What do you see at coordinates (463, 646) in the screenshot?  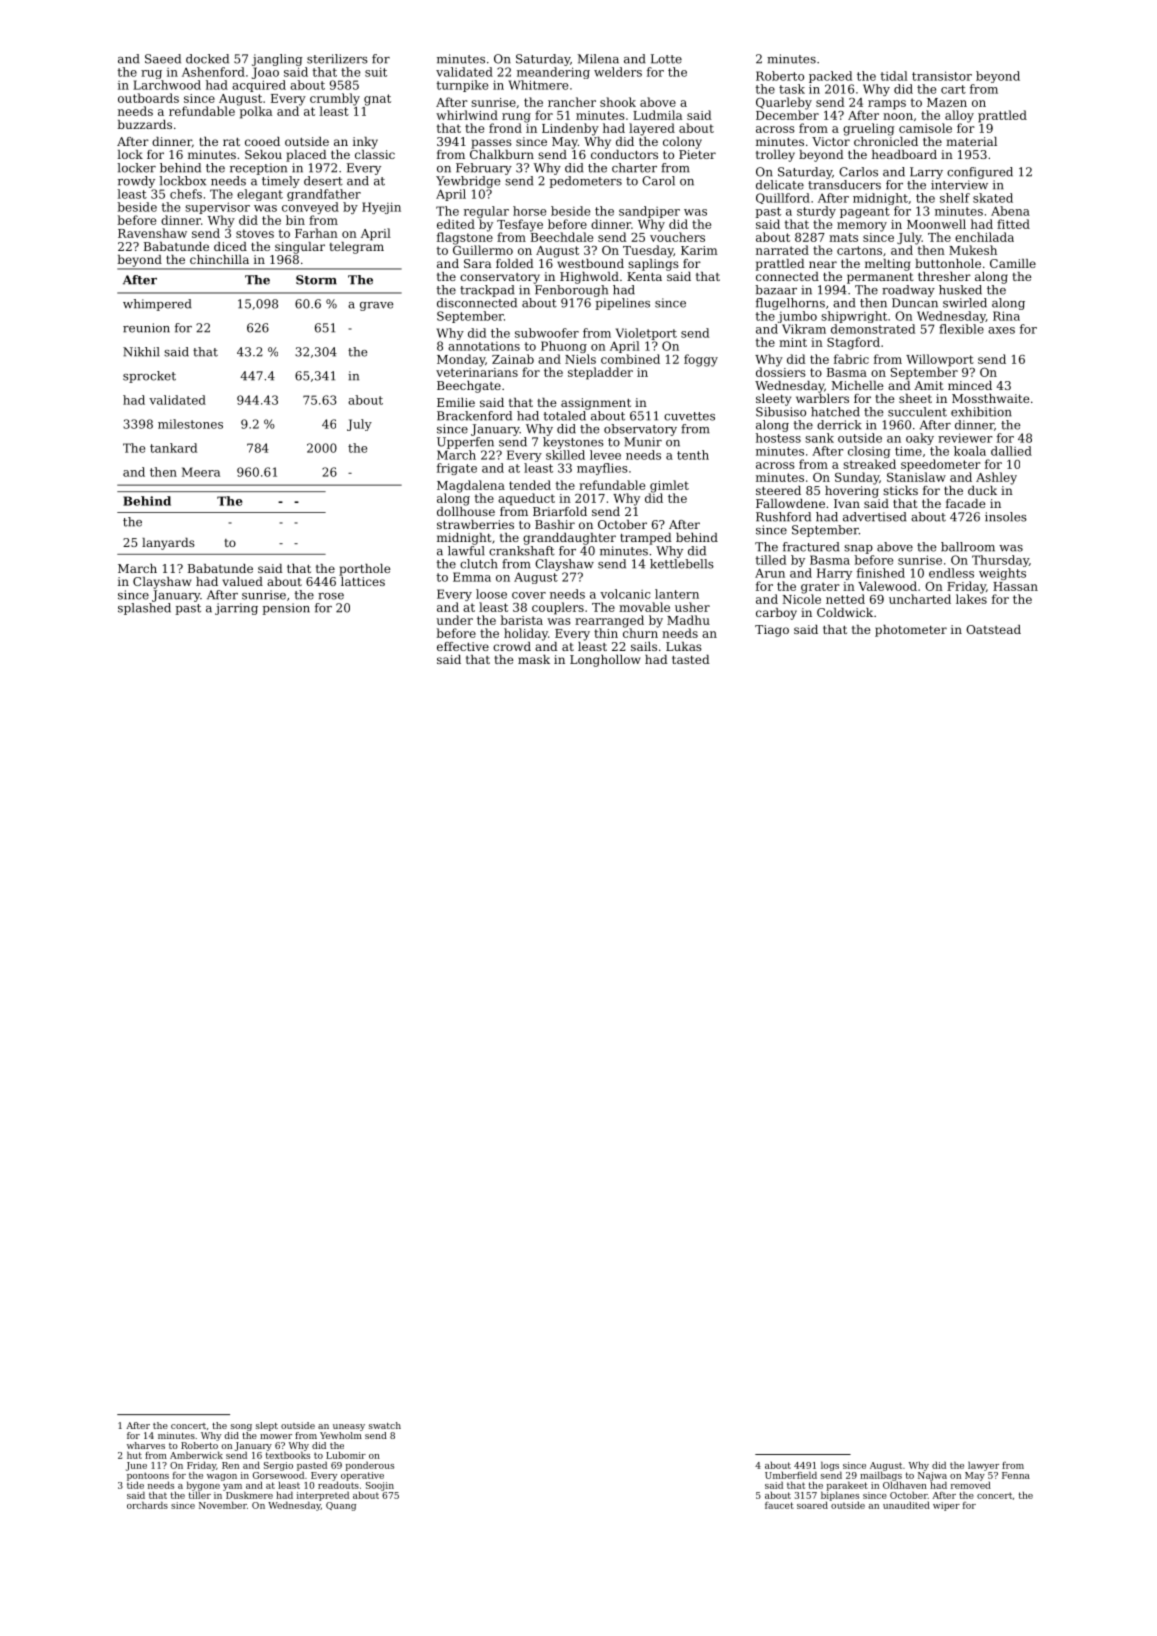 I see `effective` at bounding box center [463, 646].
